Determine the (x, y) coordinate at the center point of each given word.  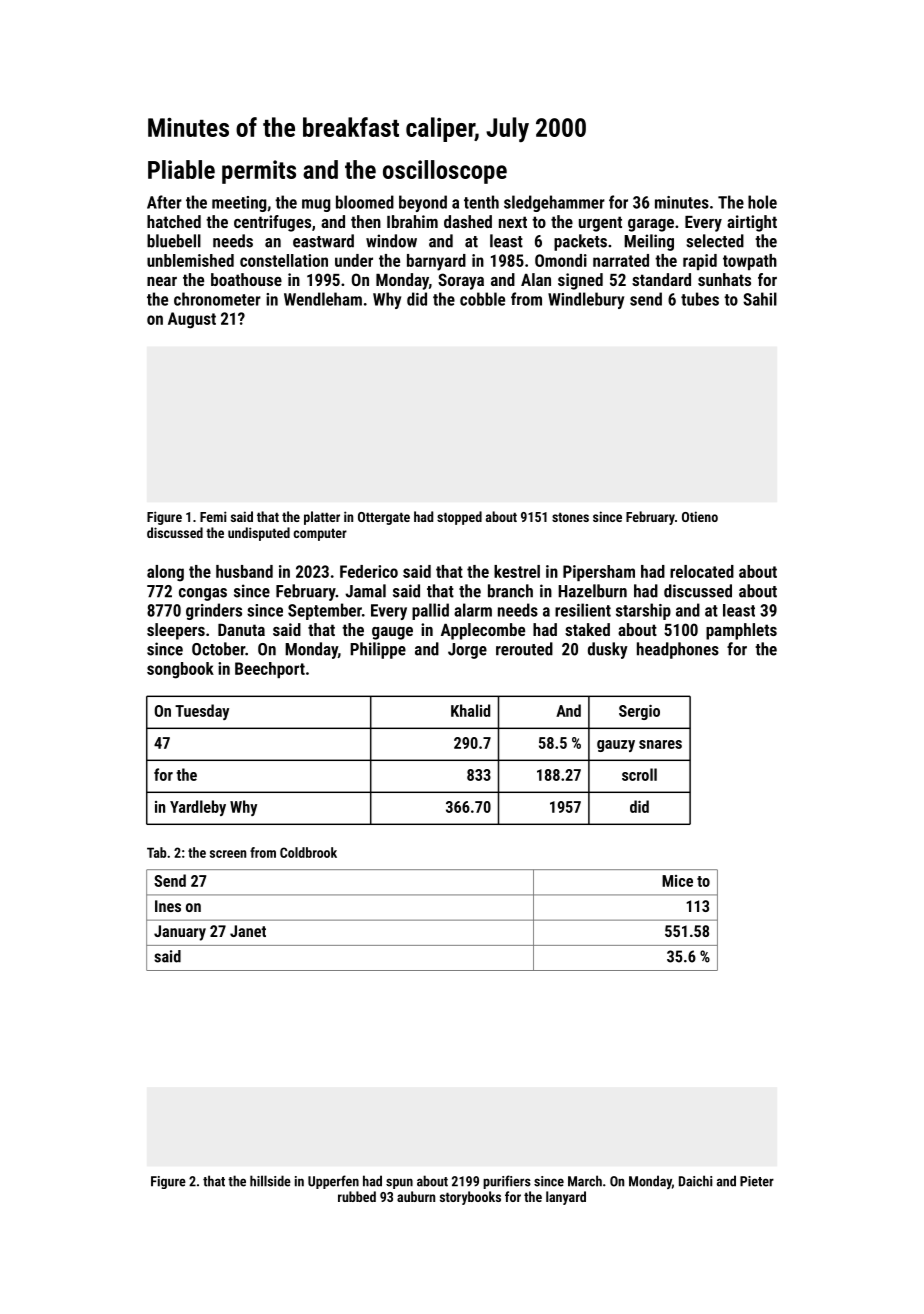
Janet (248, 931)
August (192, 320)
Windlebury (586, 300)
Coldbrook (308, 852)
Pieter (757, 1181)
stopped (459, 518)
